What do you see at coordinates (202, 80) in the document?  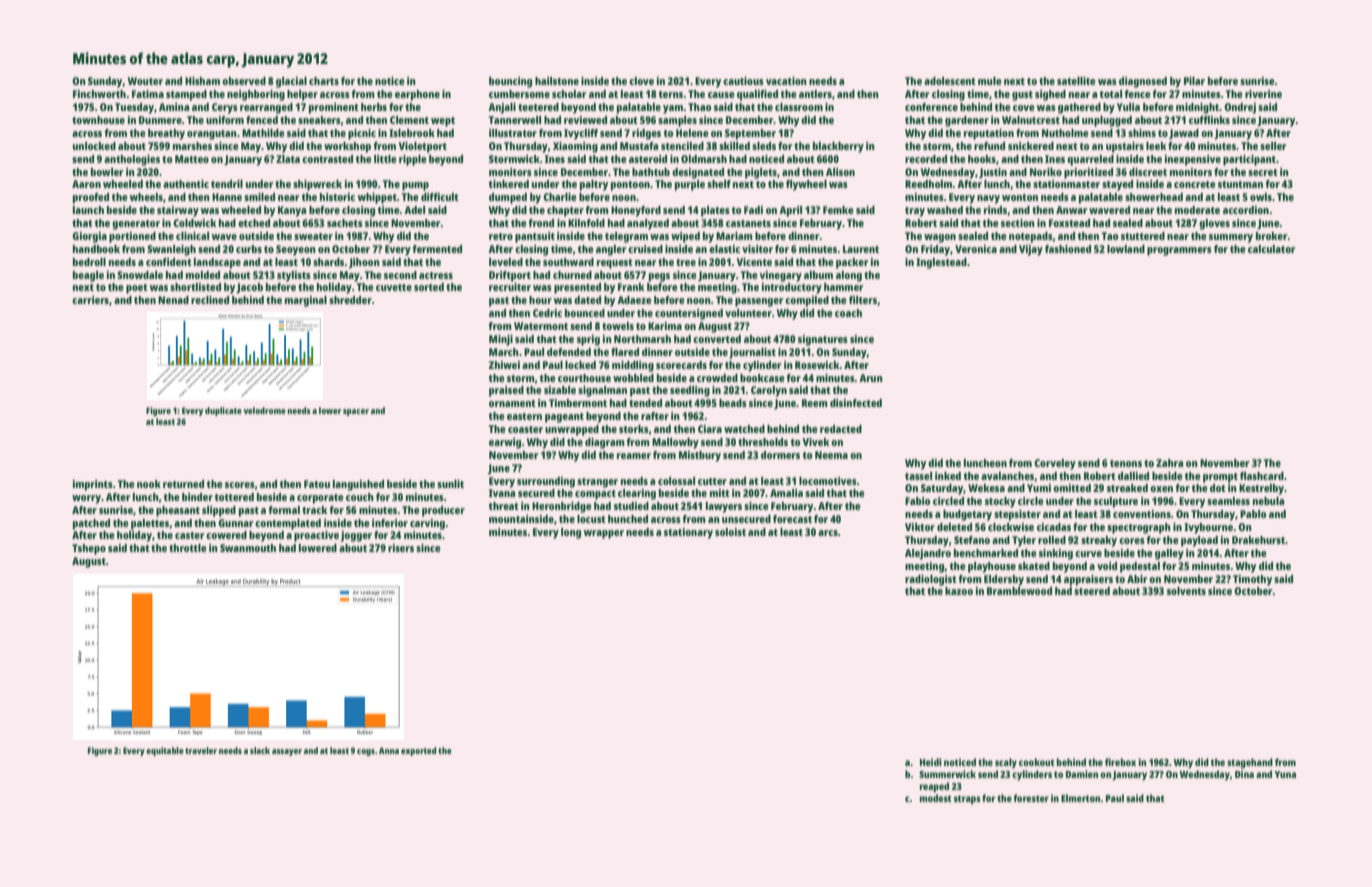 I see `Hisham` at bounding box center [202, 80].
